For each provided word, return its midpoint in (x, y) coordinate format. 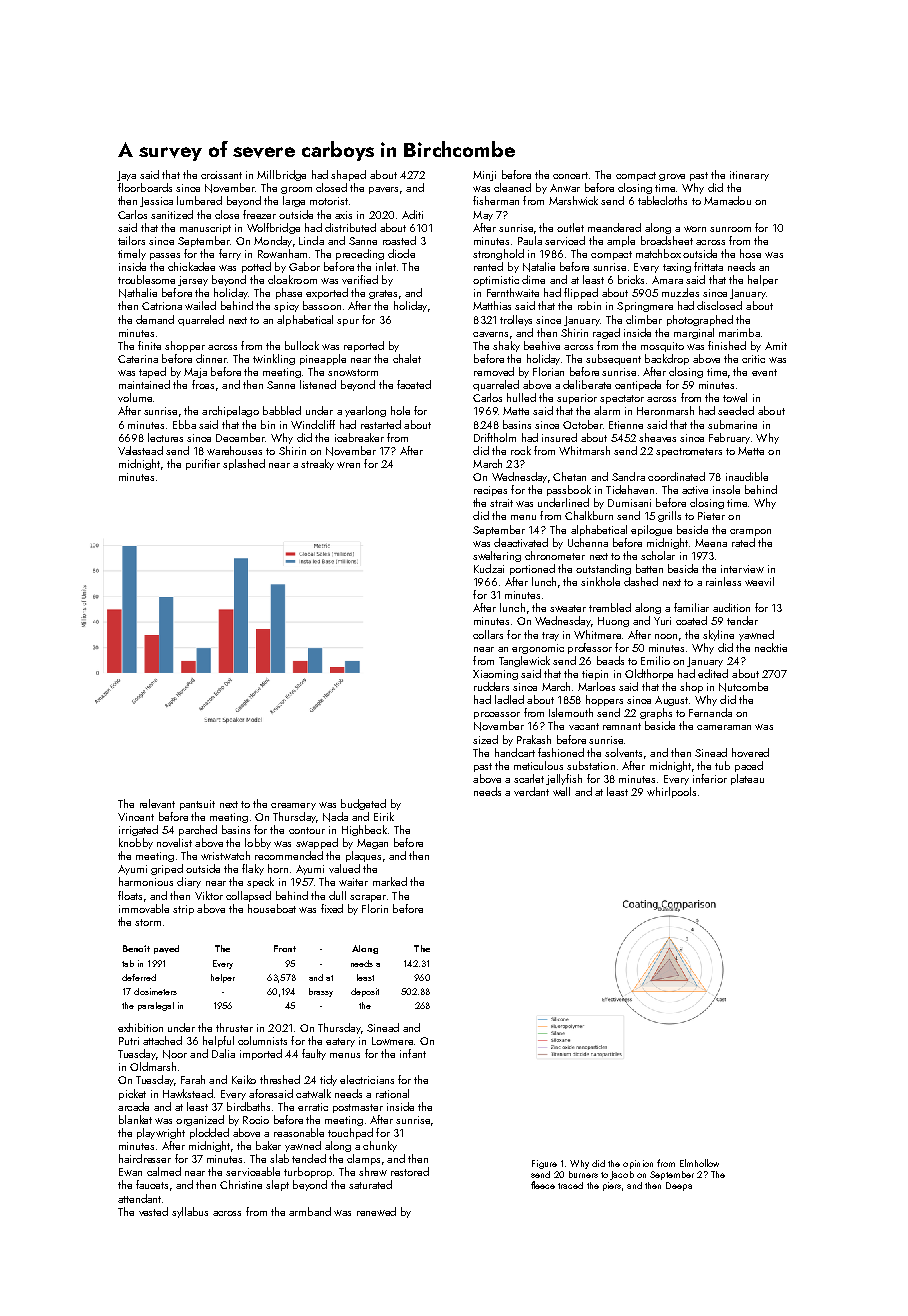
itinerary (749, 176)
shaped (348, 175)
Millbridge (281, 175)
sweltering (497, 556)
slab (279, 1158)
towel (735, 397)
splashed (244, 464)
